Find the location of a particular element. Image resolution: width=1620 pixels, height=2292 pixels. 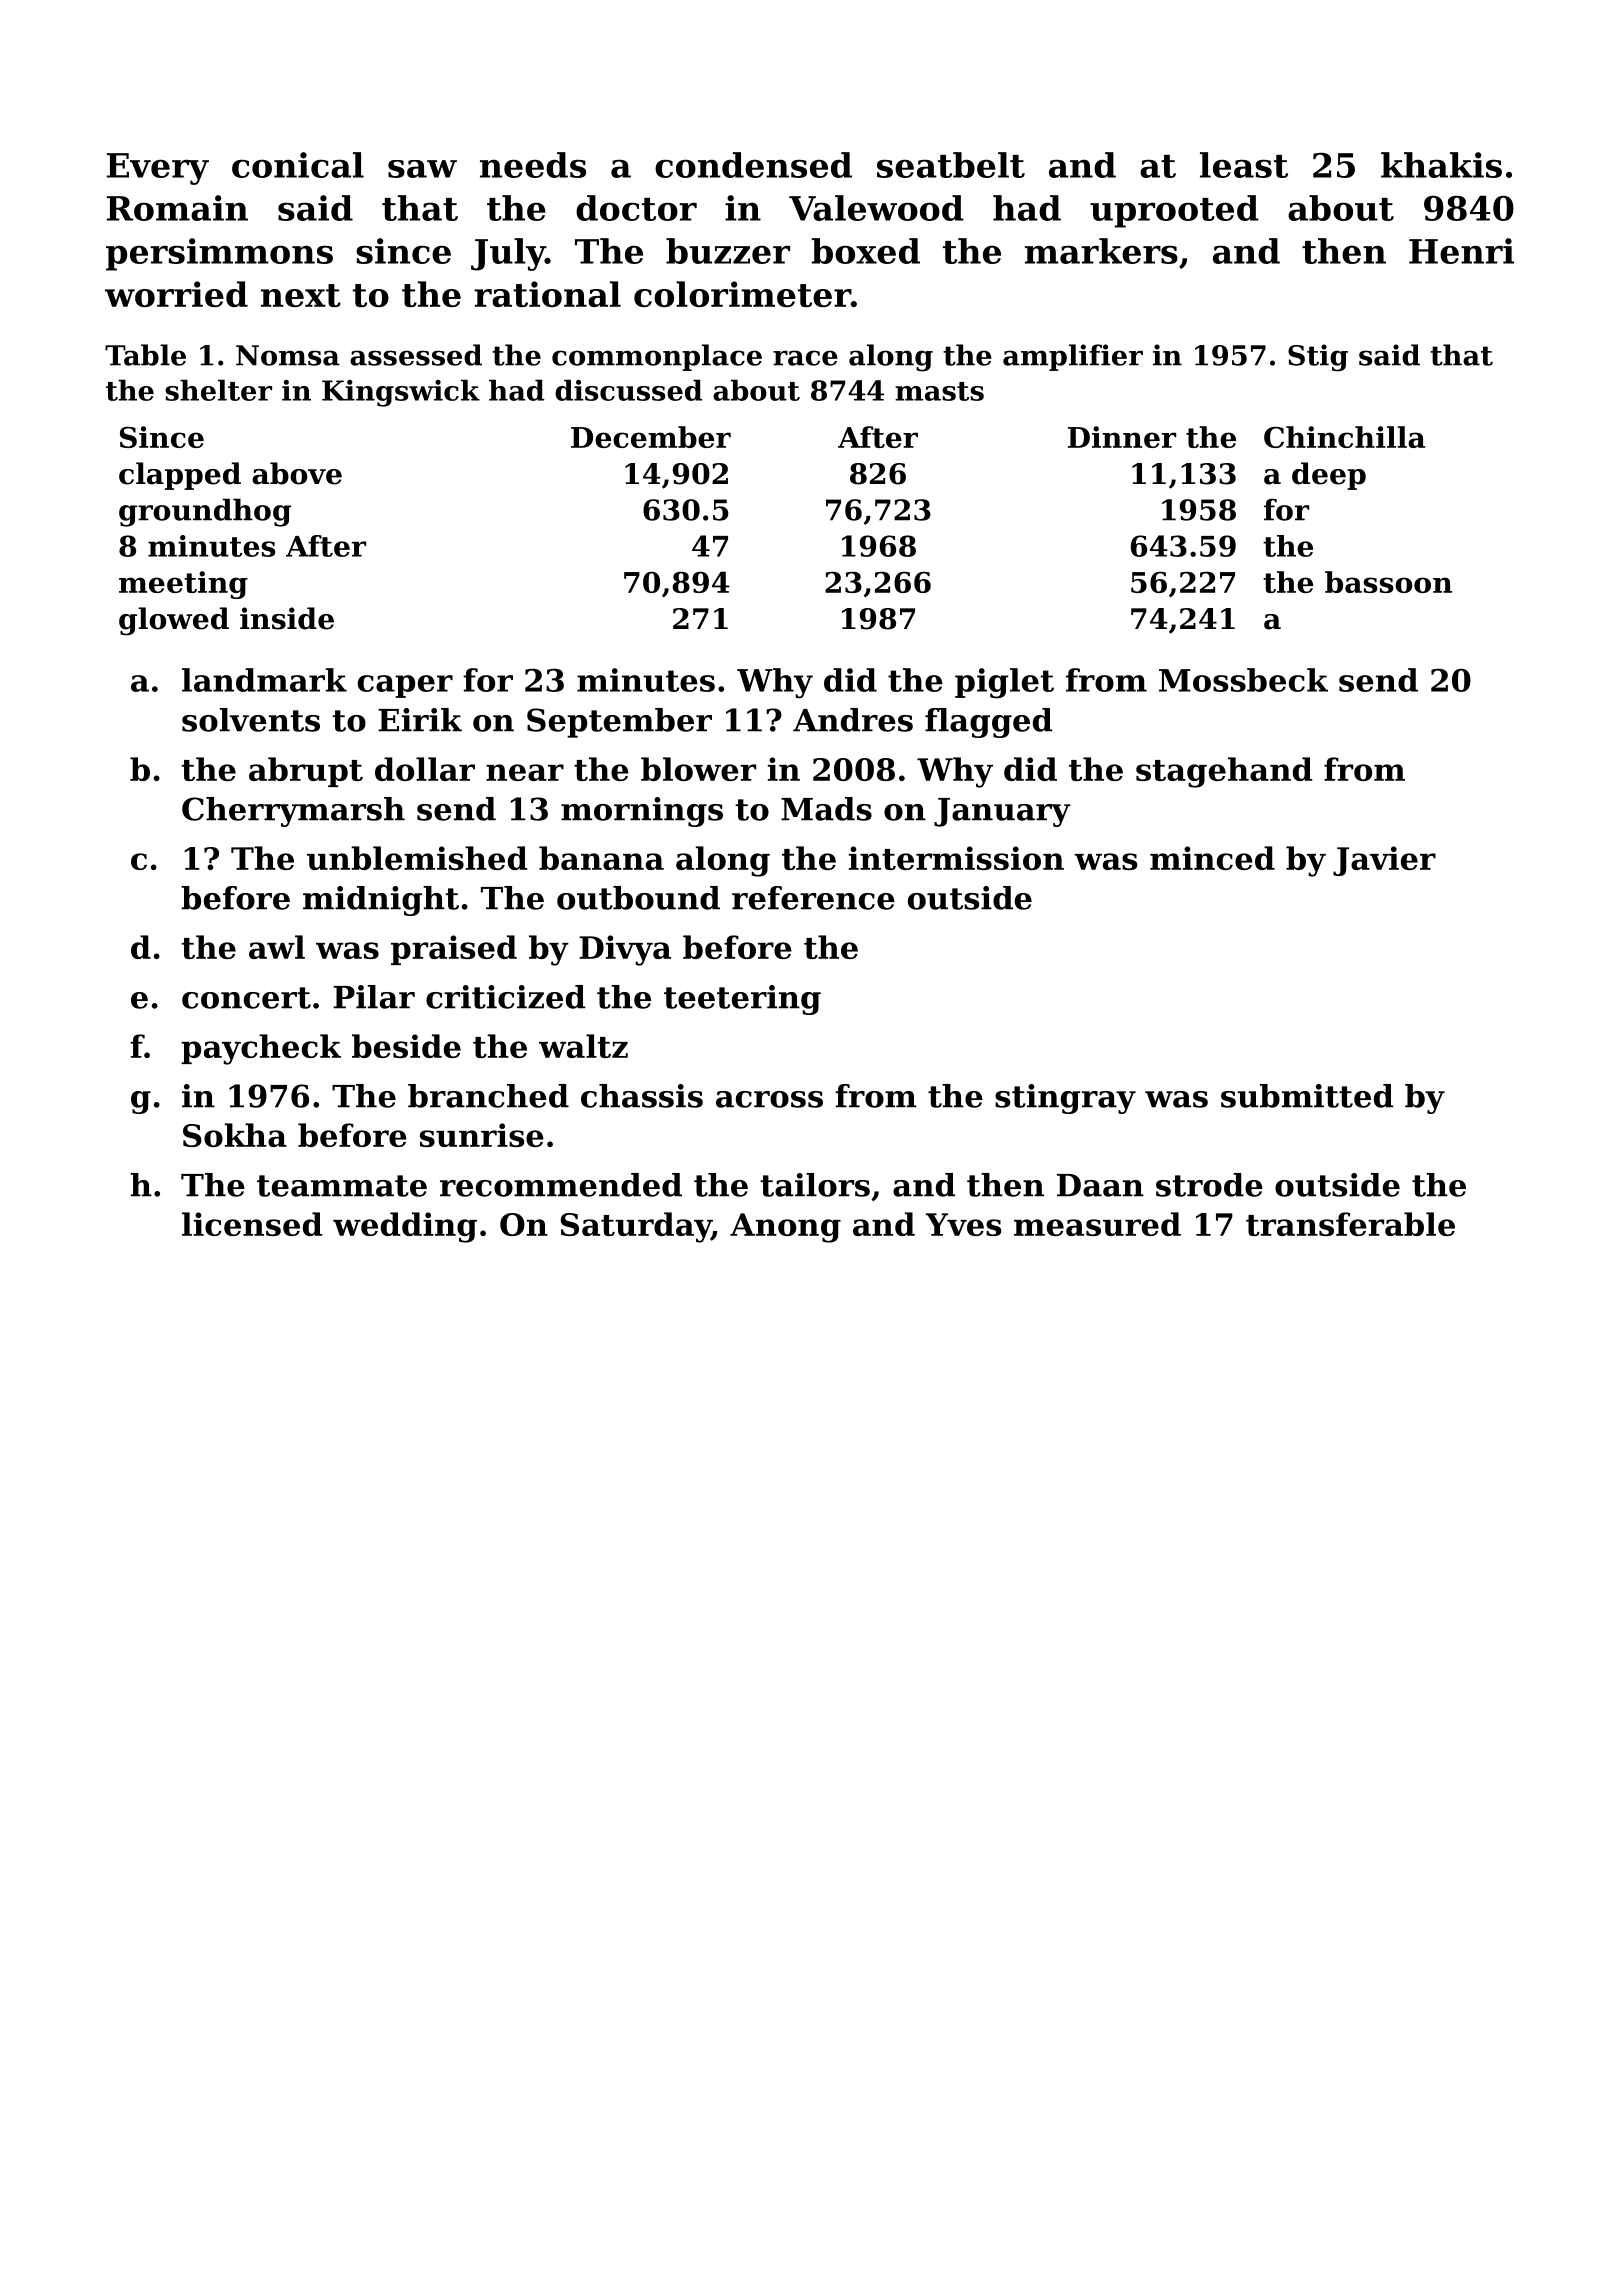

Javier is located at coordinates (1384, 861).
